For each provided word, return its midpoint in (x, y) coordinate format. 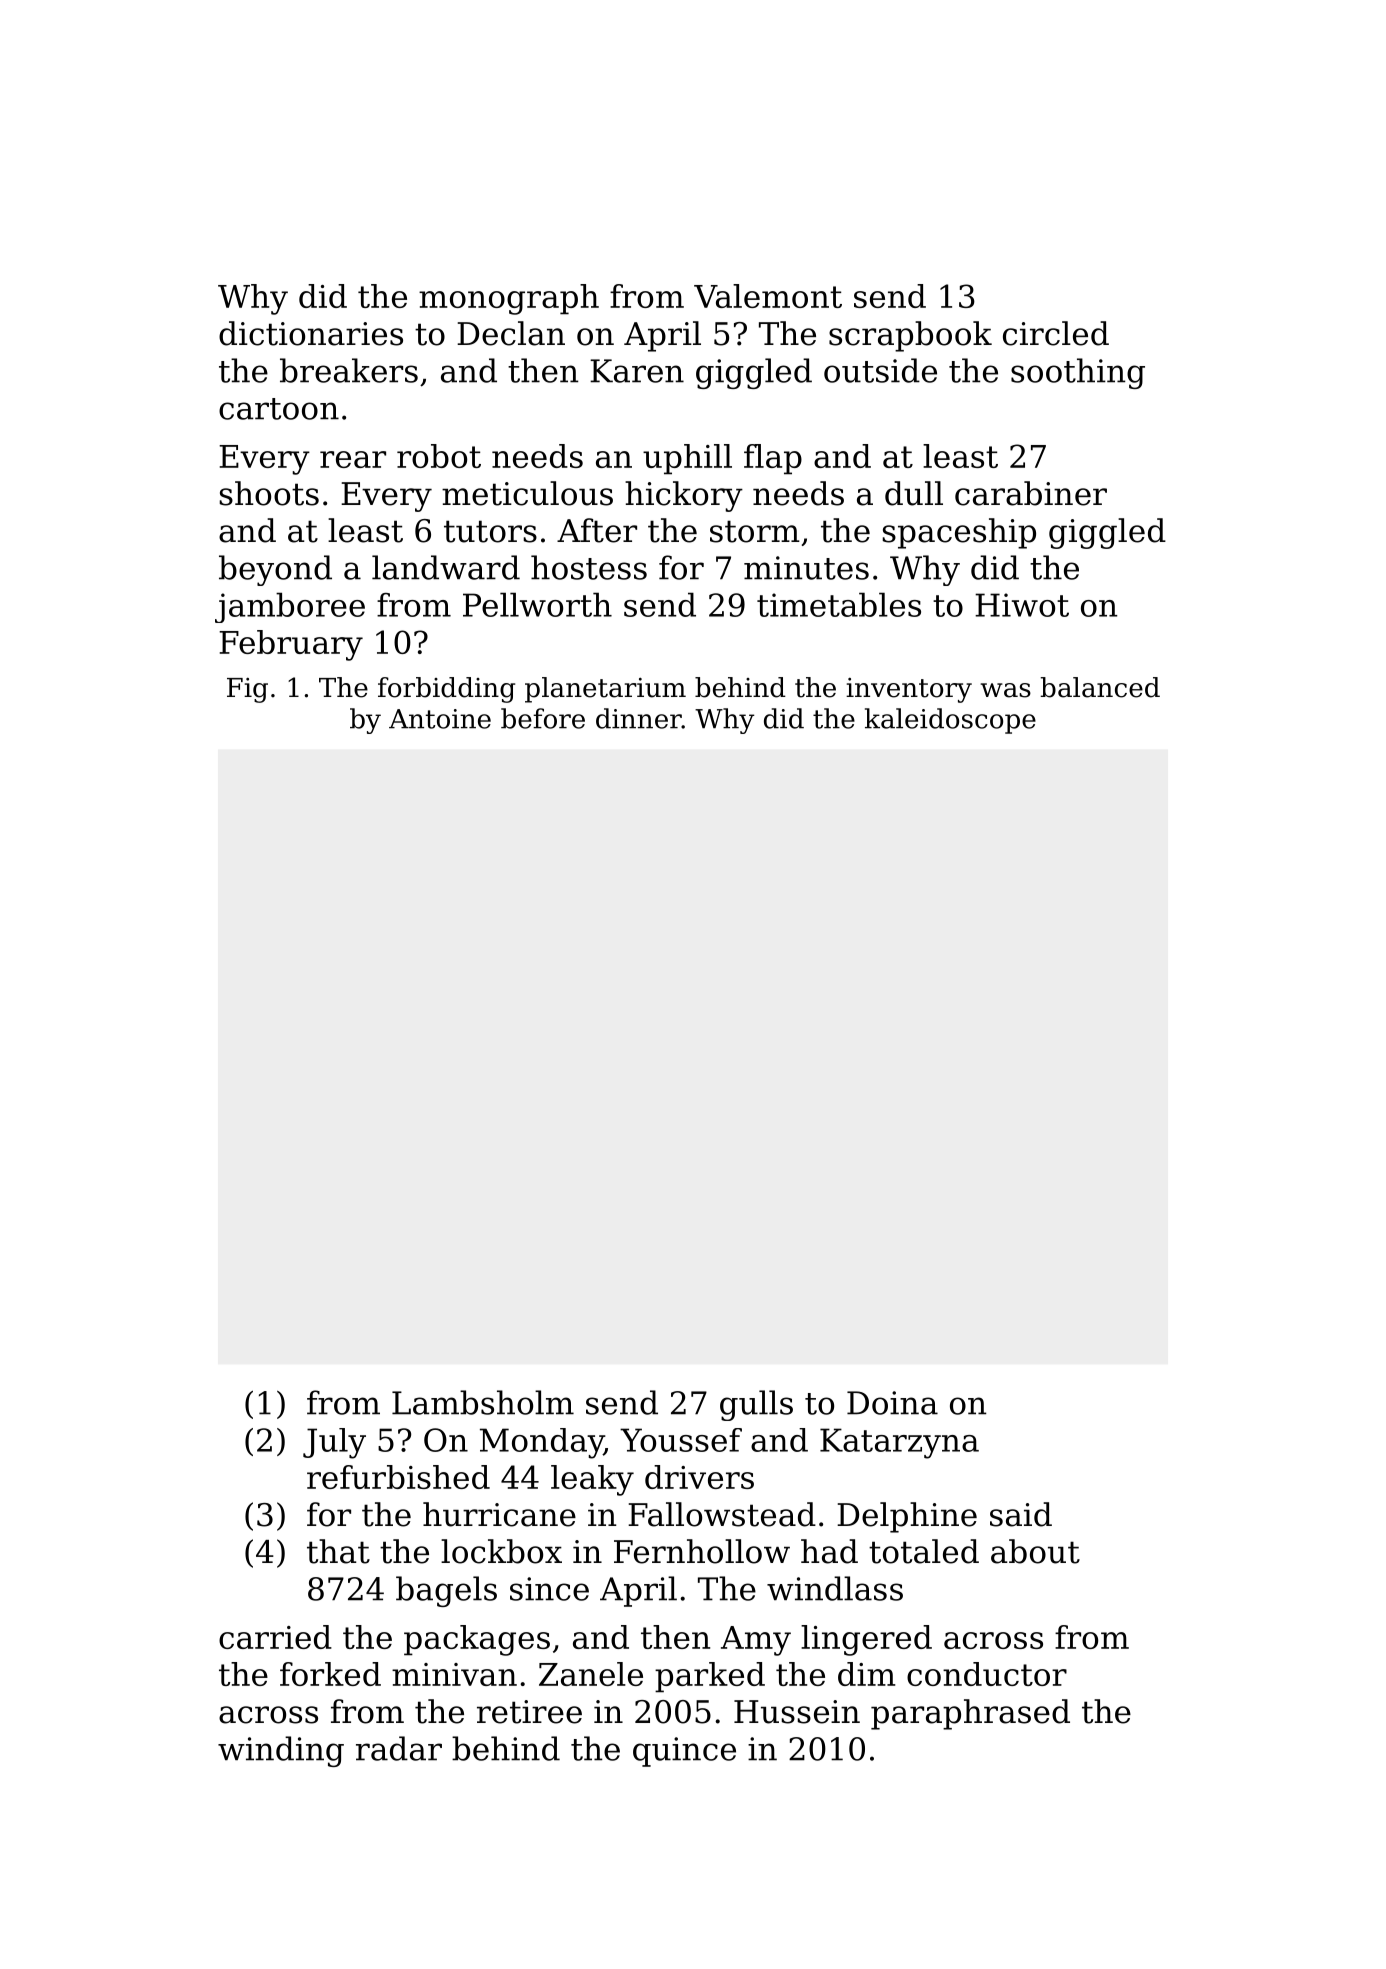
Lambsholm (483, 1402)
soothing (1078, 373)
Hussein (797, 1712)
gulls (756, 1405)
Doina (892, 1403)
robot (439, 456)
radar (399, 1748)
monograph (509, 299)
